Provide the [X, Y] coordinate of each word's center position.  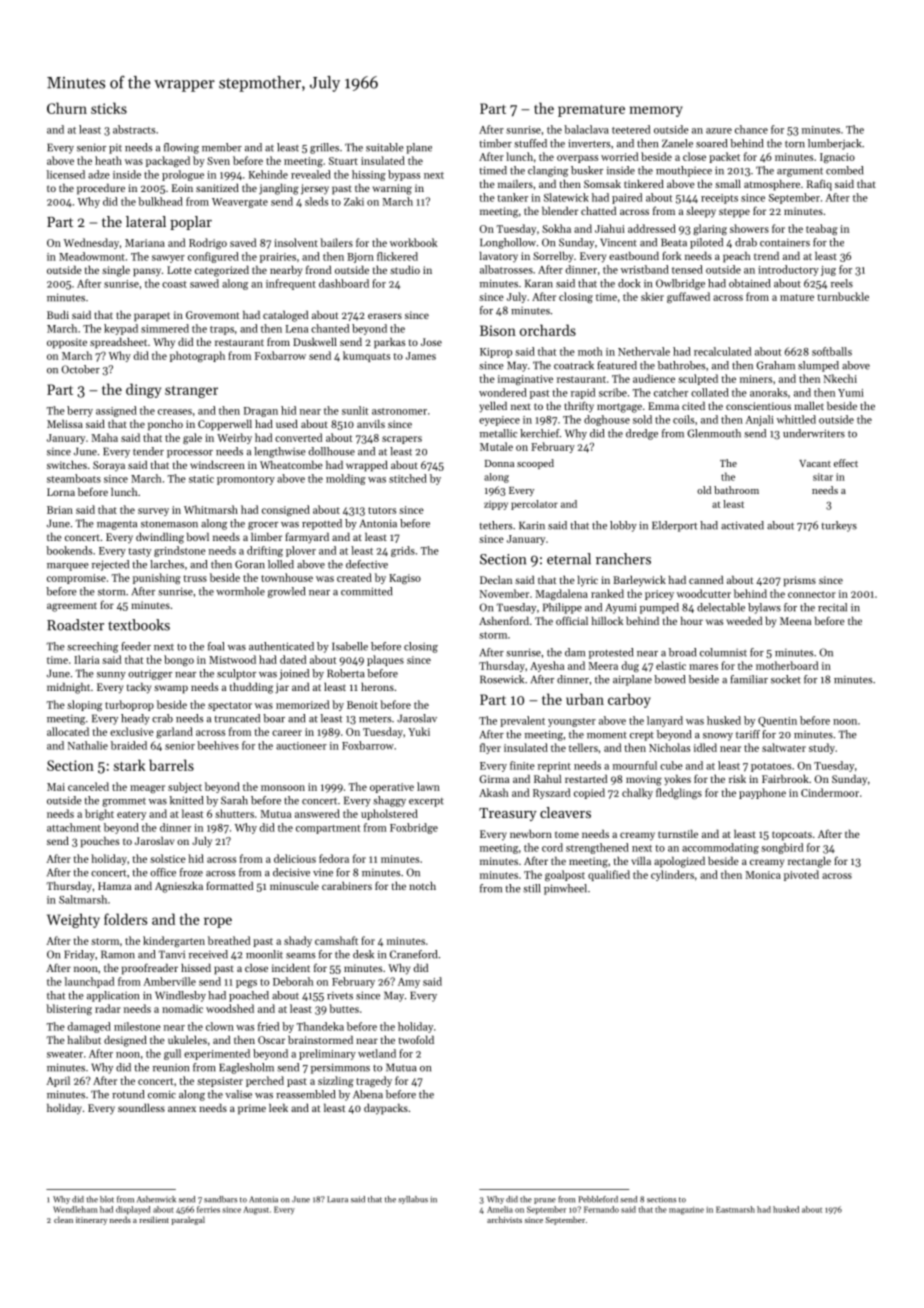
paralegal [188, 1220]
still [531, 888]
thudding [251, 688]
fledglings [679, 794]
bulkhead [160, 201]
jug [828, 271]
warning [392, 189]
